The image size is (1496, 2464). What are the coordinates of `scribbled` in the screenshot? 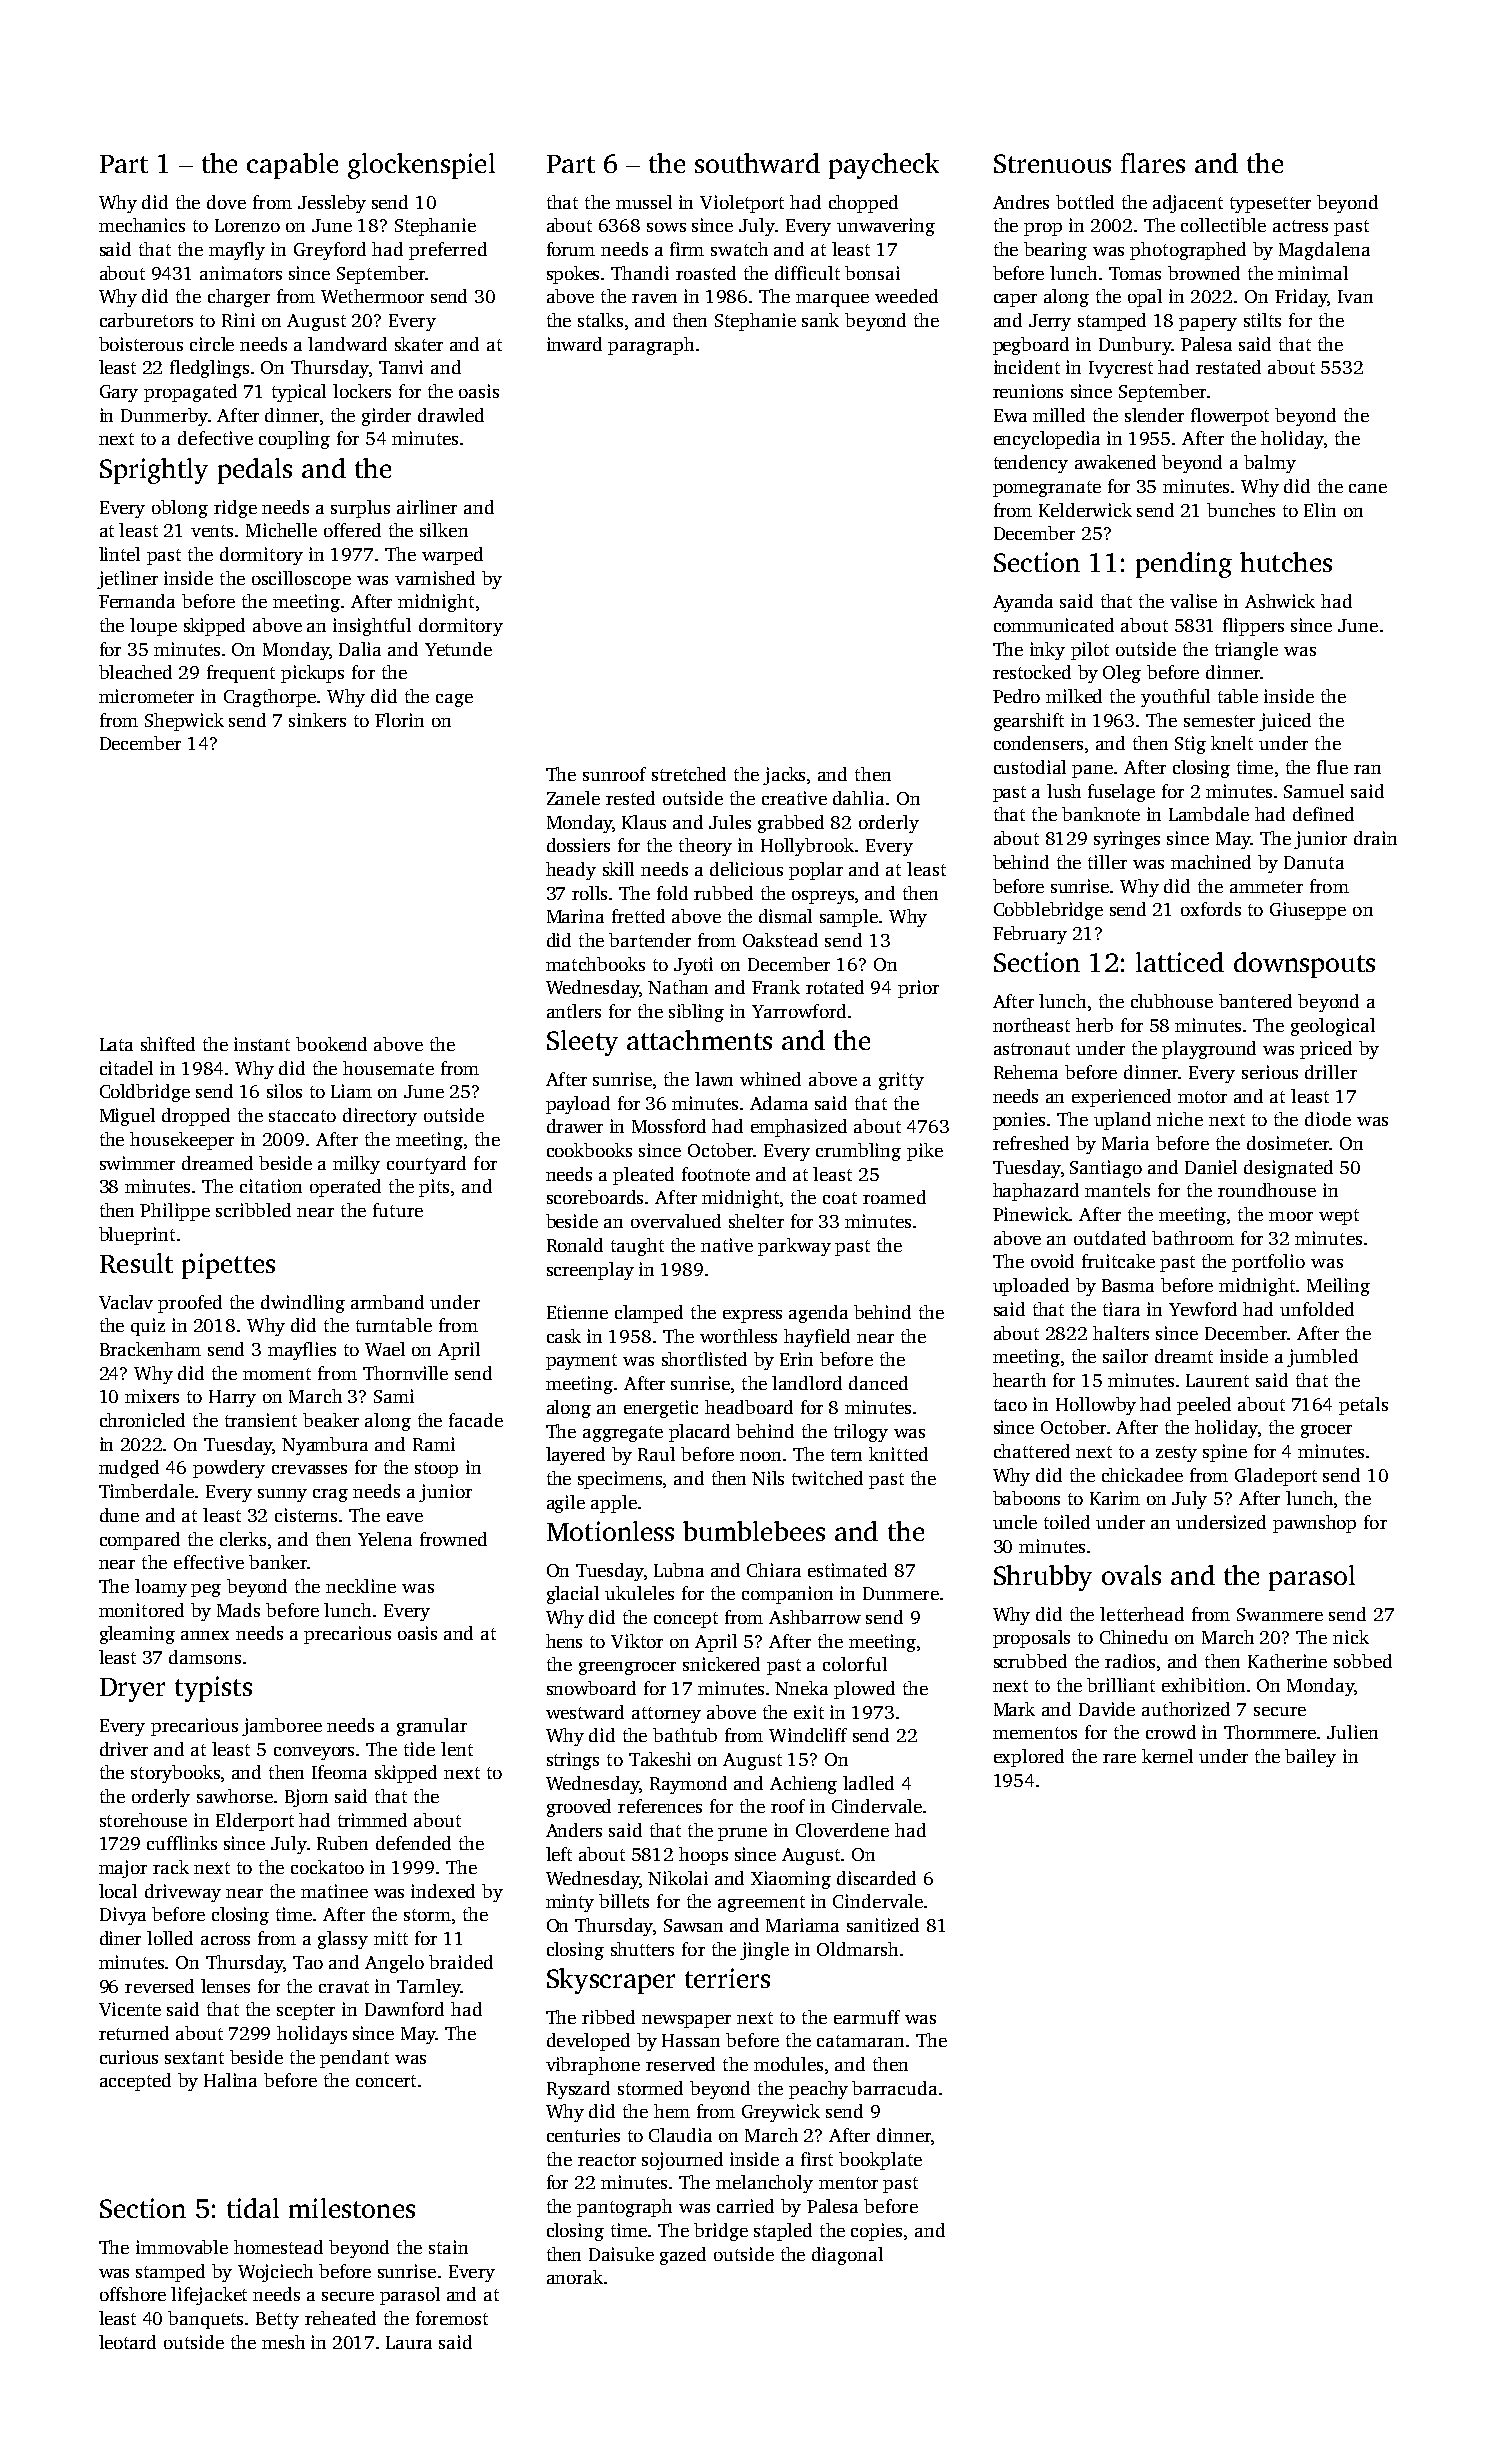 It's located at (253, 1210).
